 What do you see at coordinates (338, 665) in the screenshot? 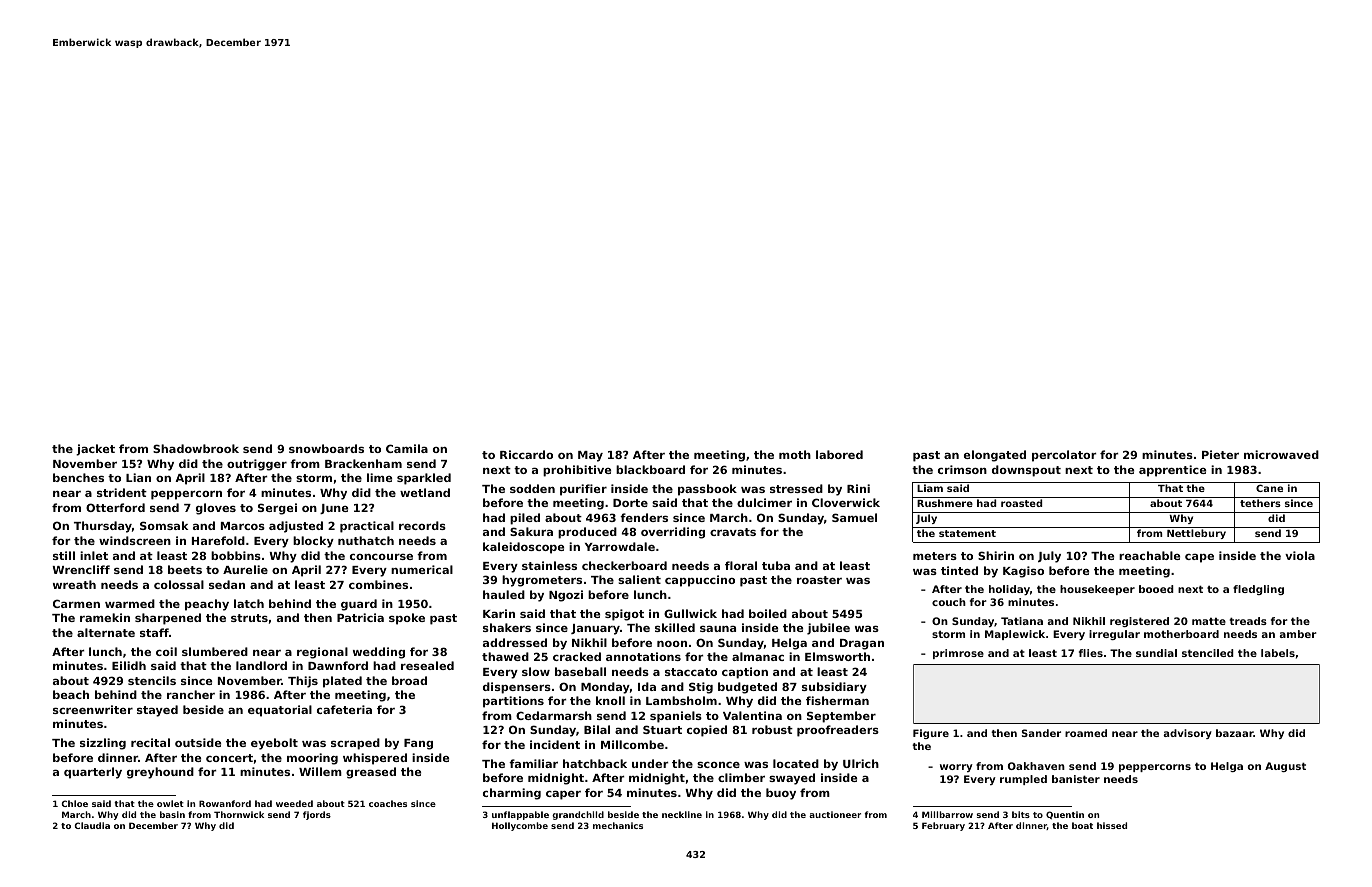
I see `Dawnford` at bounding box center [338, 665].
